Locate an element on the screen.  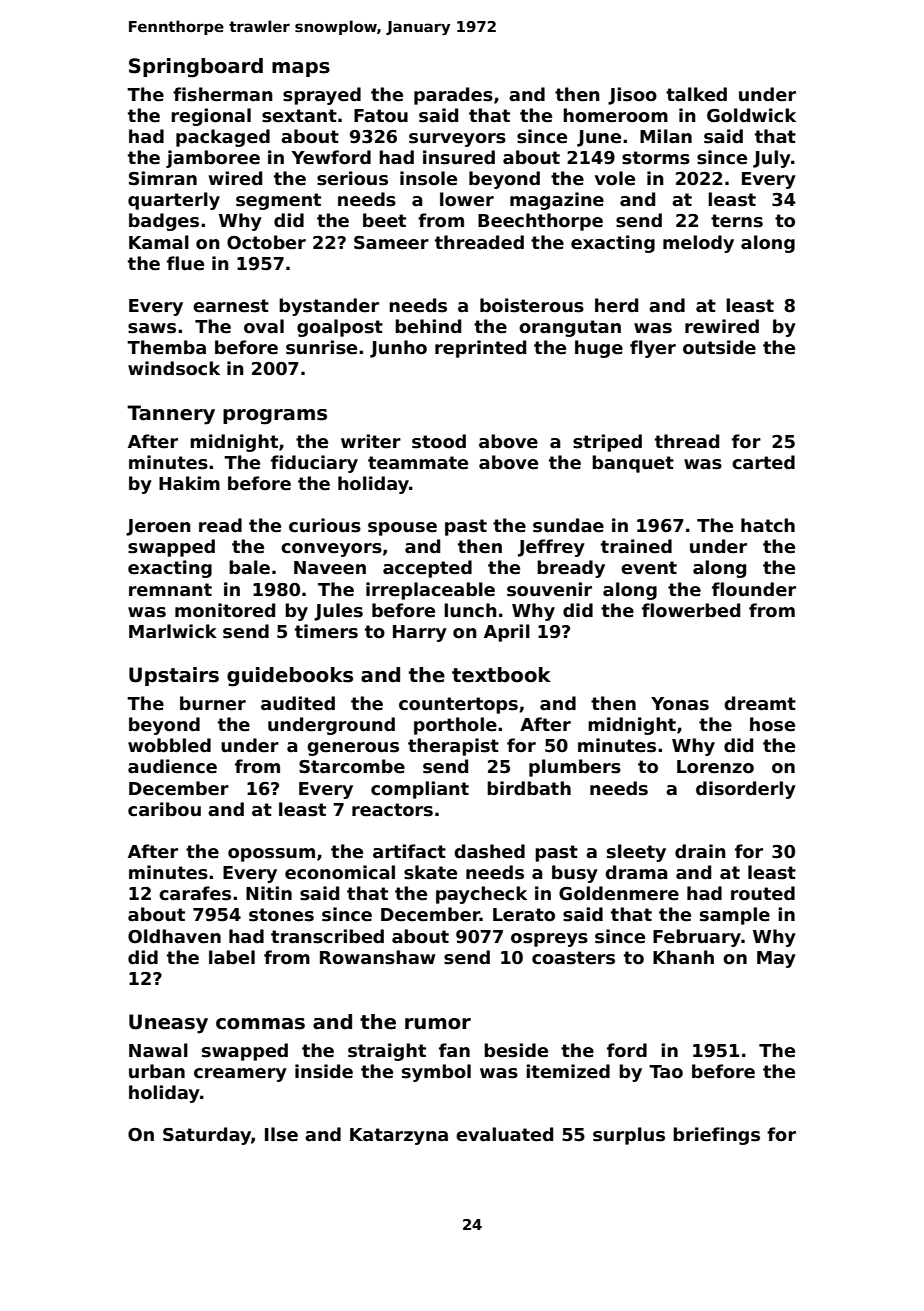
outside is located at coordinates (719, 347).
